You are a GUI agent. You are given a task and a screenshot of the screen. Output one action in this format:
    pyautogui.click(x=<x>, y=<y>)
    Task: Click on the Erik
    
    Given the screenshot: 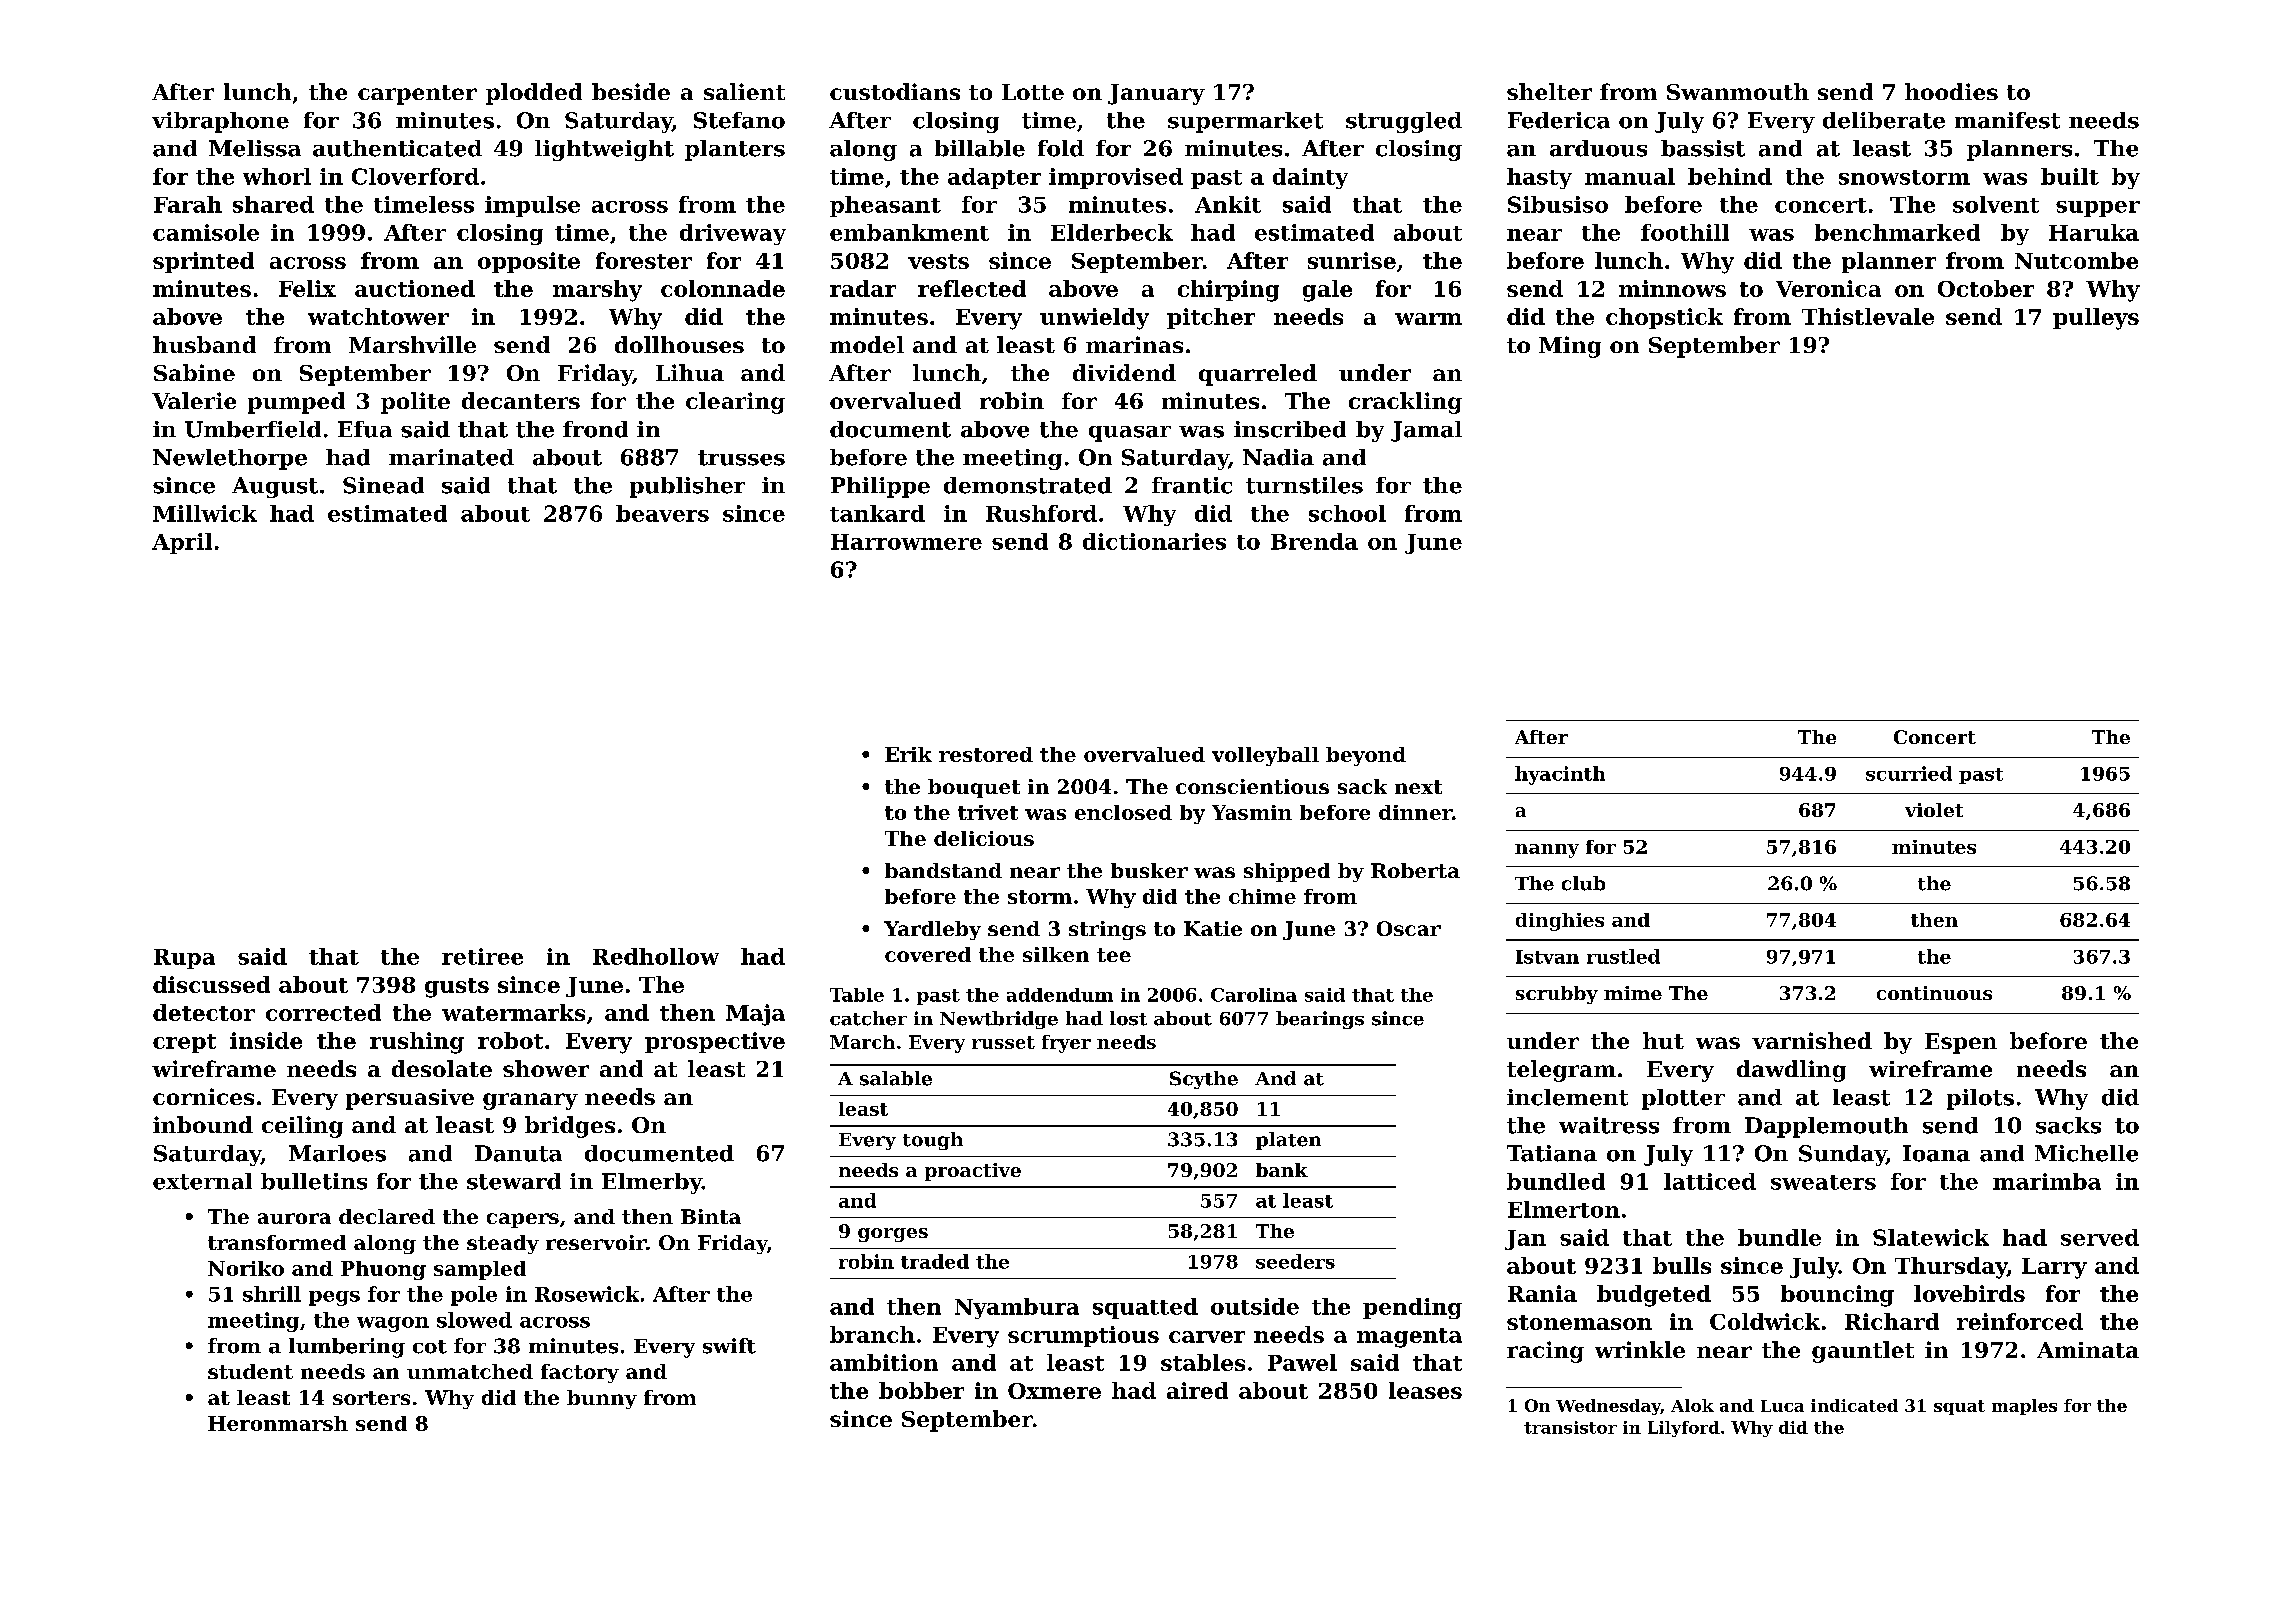 What is the action you would take?
    pyautogui.click(x=908, y=754)
